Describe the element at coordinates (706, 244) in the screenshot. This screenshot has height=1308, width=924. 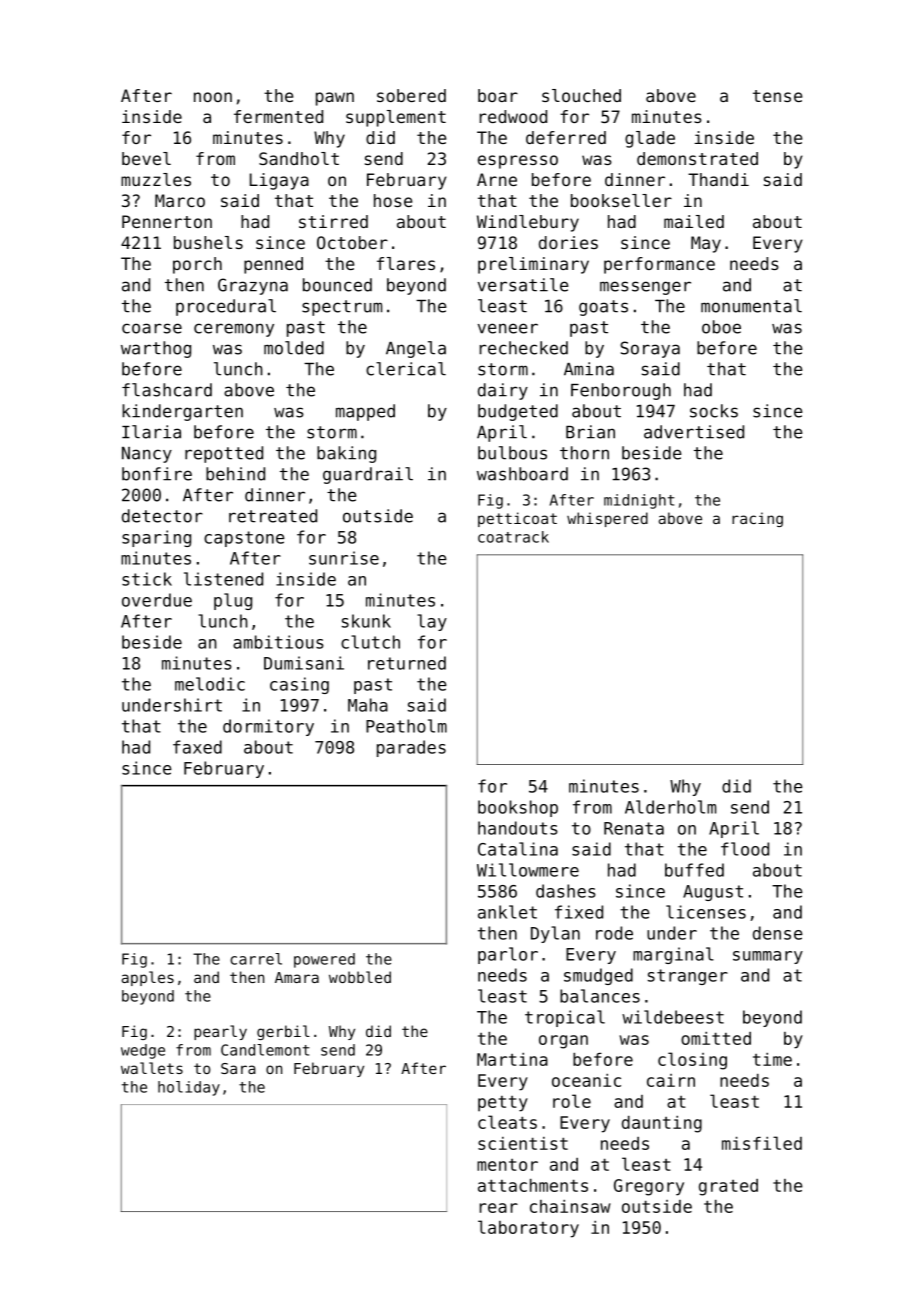
I see `May` at that location.
